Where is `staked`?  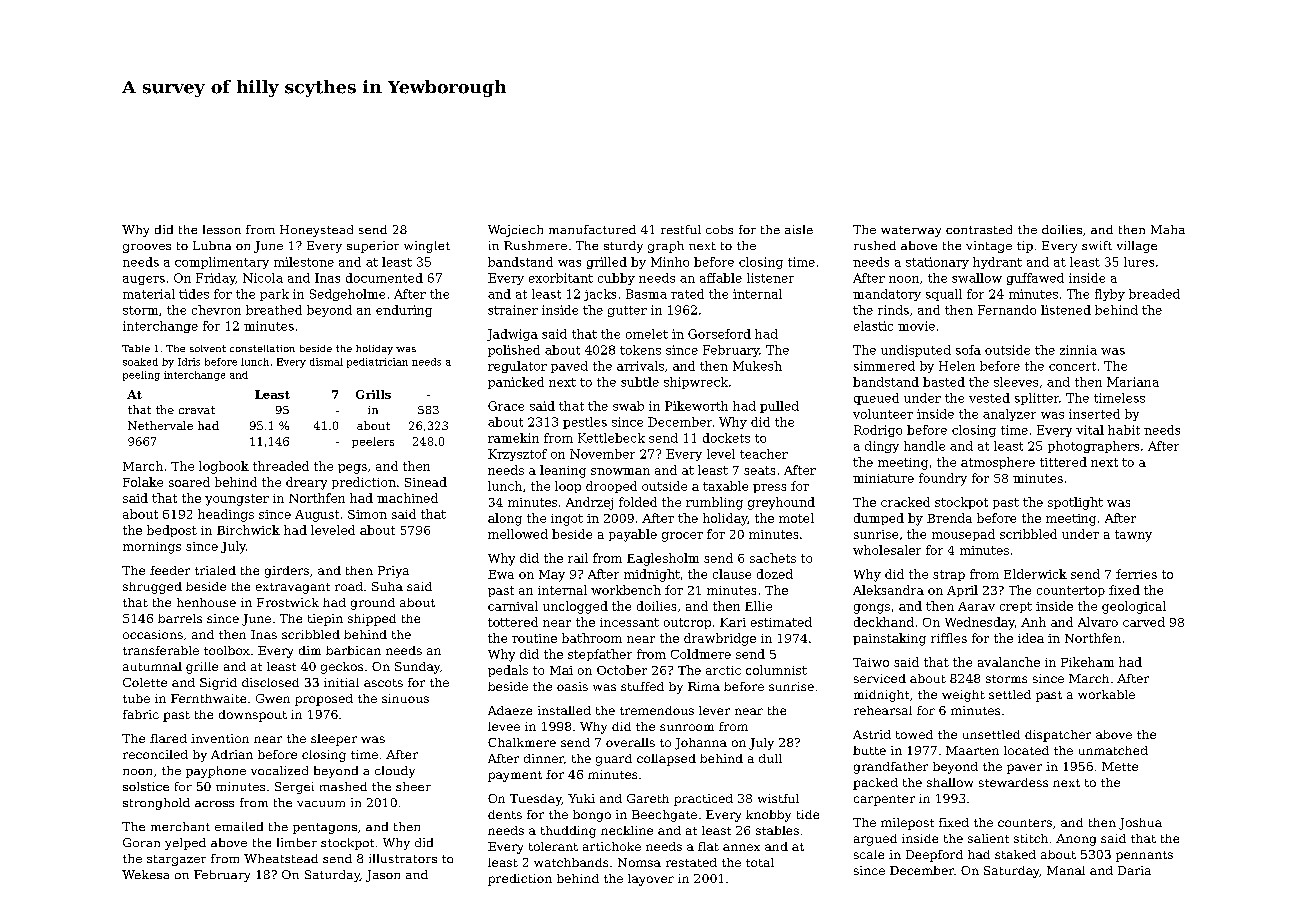
staked is located at coordinates (1015, 854).
